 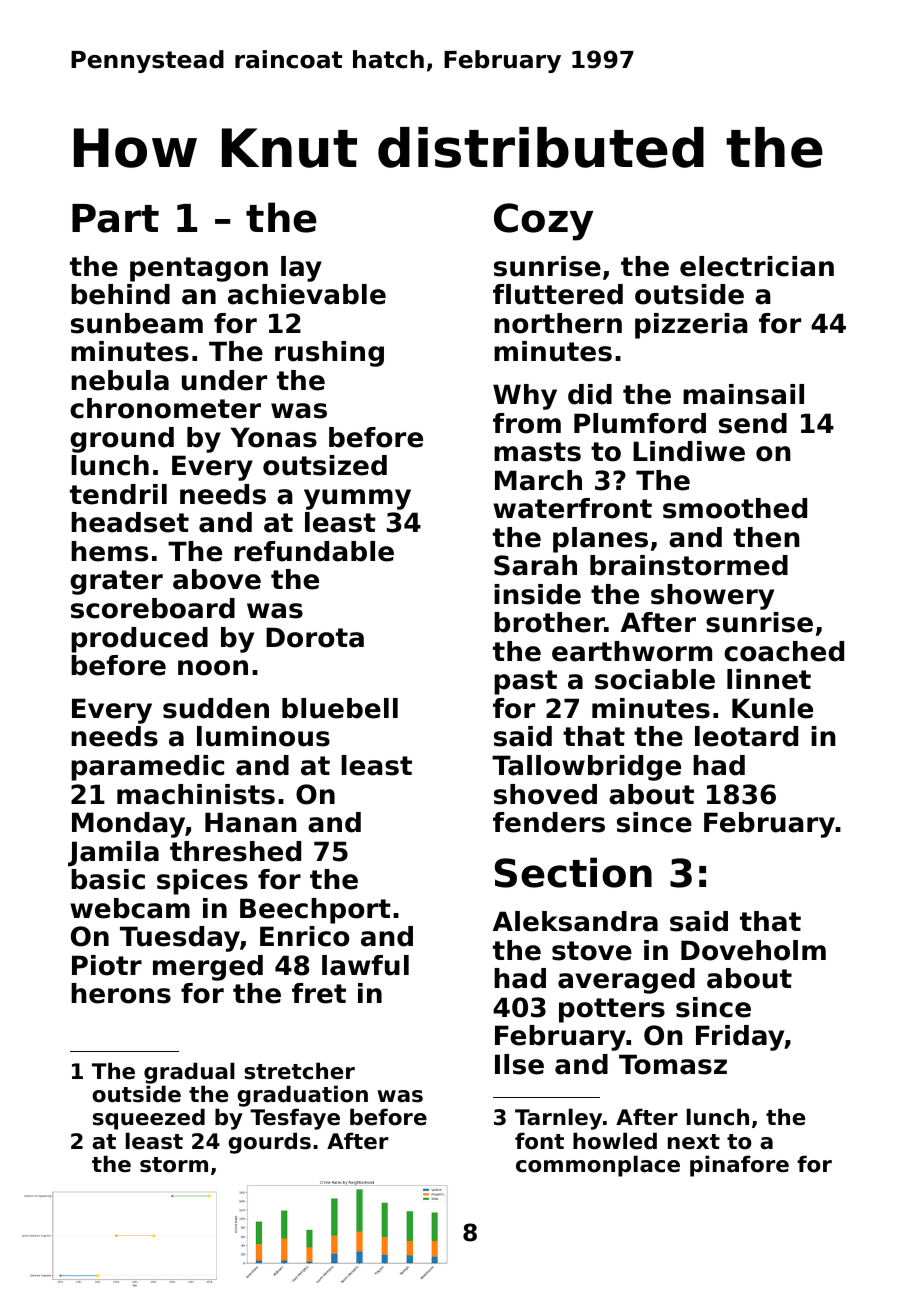 I want to click on rushing, so click(x=329, y=354).
